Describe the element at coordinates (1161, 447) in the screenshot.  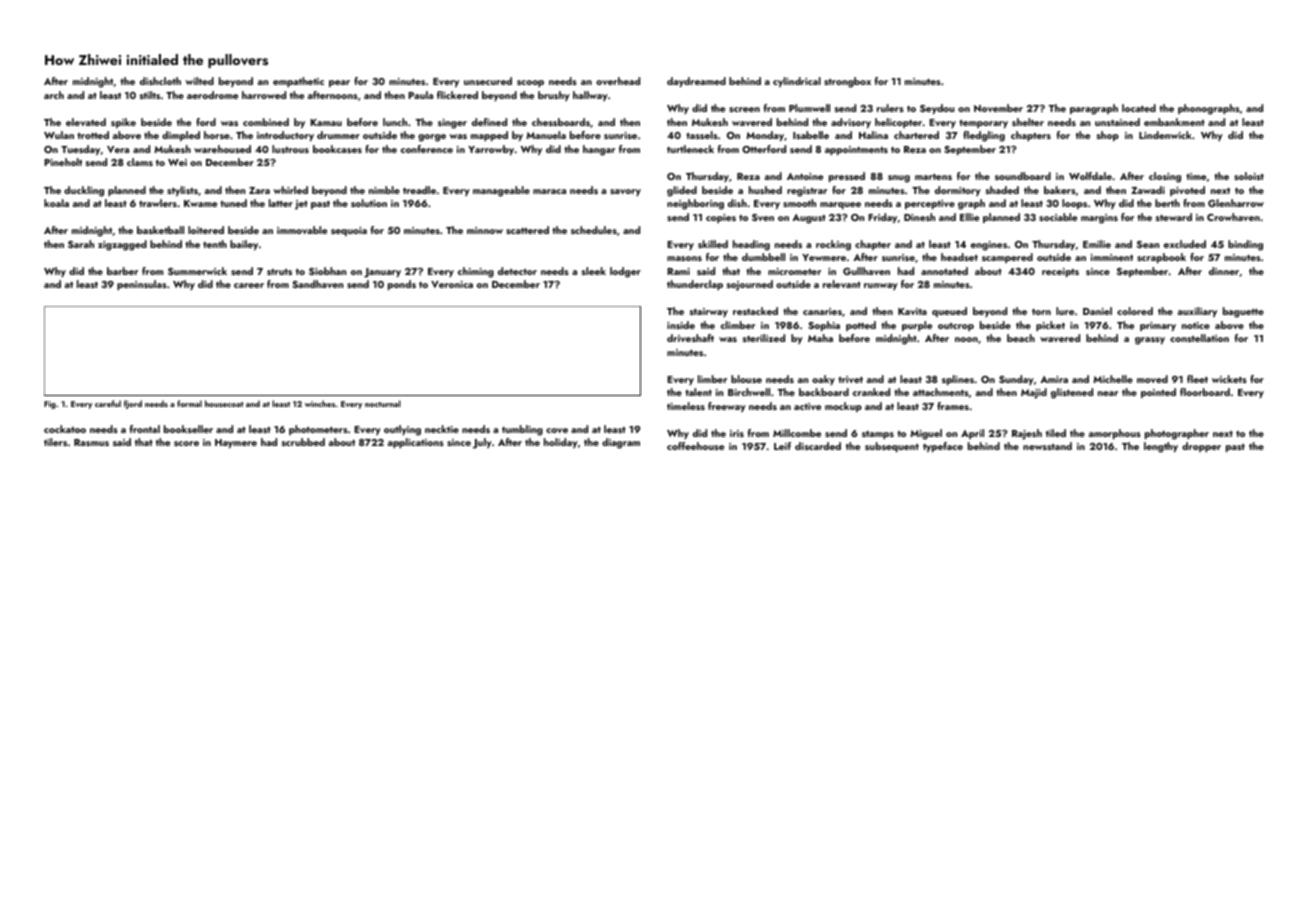
I see `lengthy` at that location.
